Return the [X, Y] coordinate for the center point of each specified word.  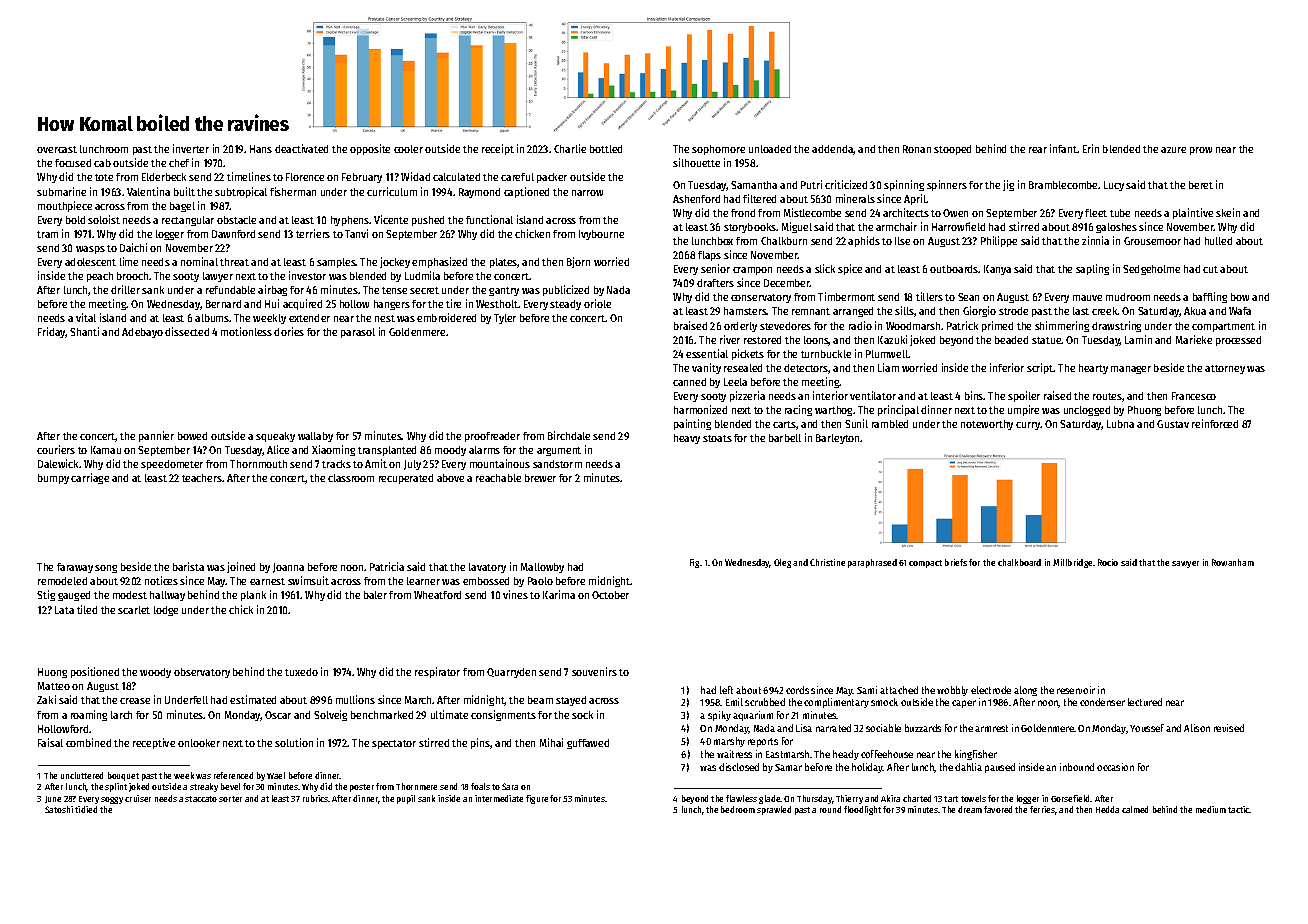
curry [1028, 426]
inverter [191, 148]
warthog [834, 411]
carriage [90, 478]
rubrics [316, 798]
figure [537, 799]
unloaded [770, 149]
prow [1201, 151]
